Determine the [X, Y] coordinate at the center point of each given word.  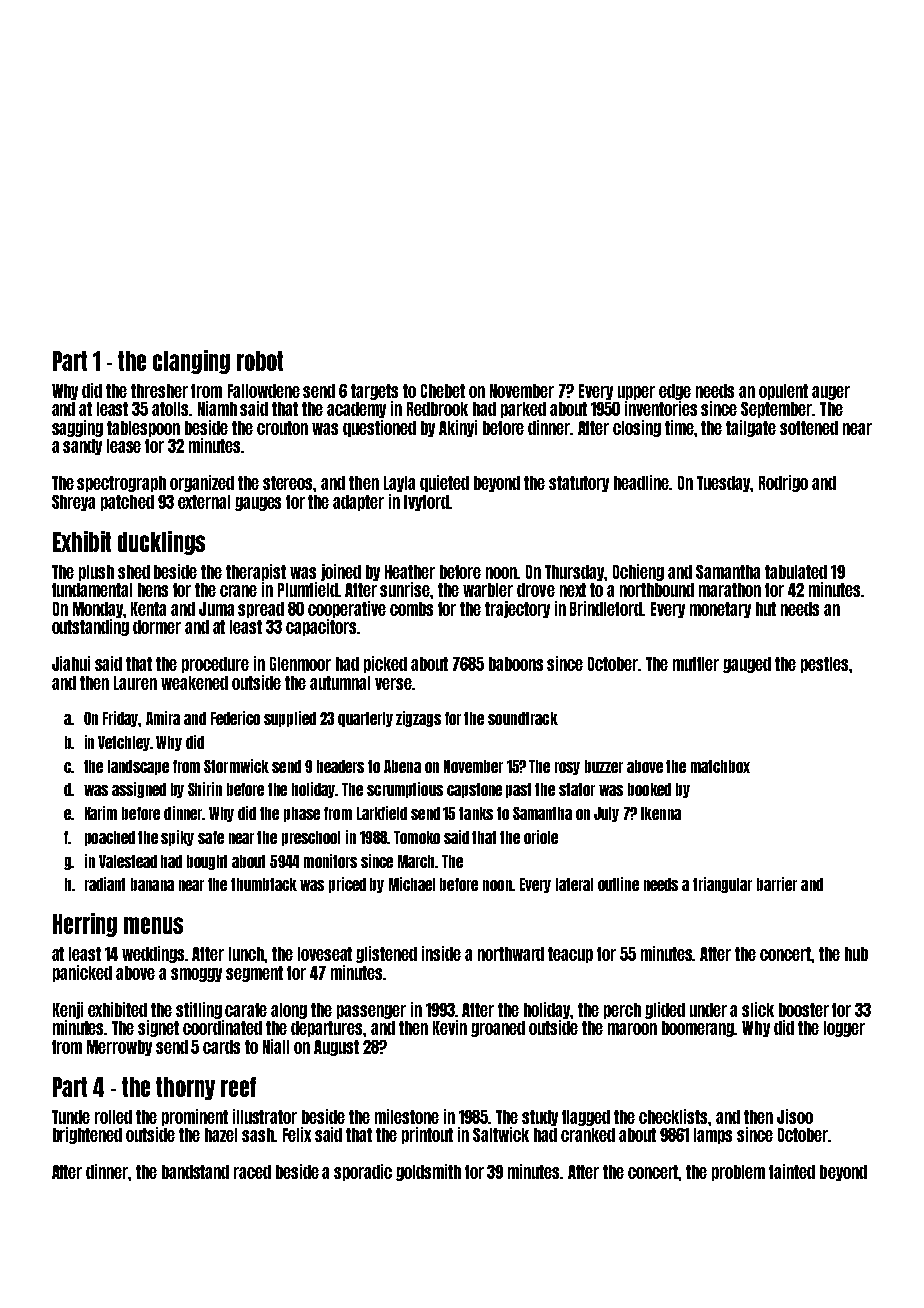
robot [260, 361]
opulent [783, 392]
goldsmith [428, 1172]
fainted [792, 1171]
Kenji [68, 1010]
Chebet [443, 391]
